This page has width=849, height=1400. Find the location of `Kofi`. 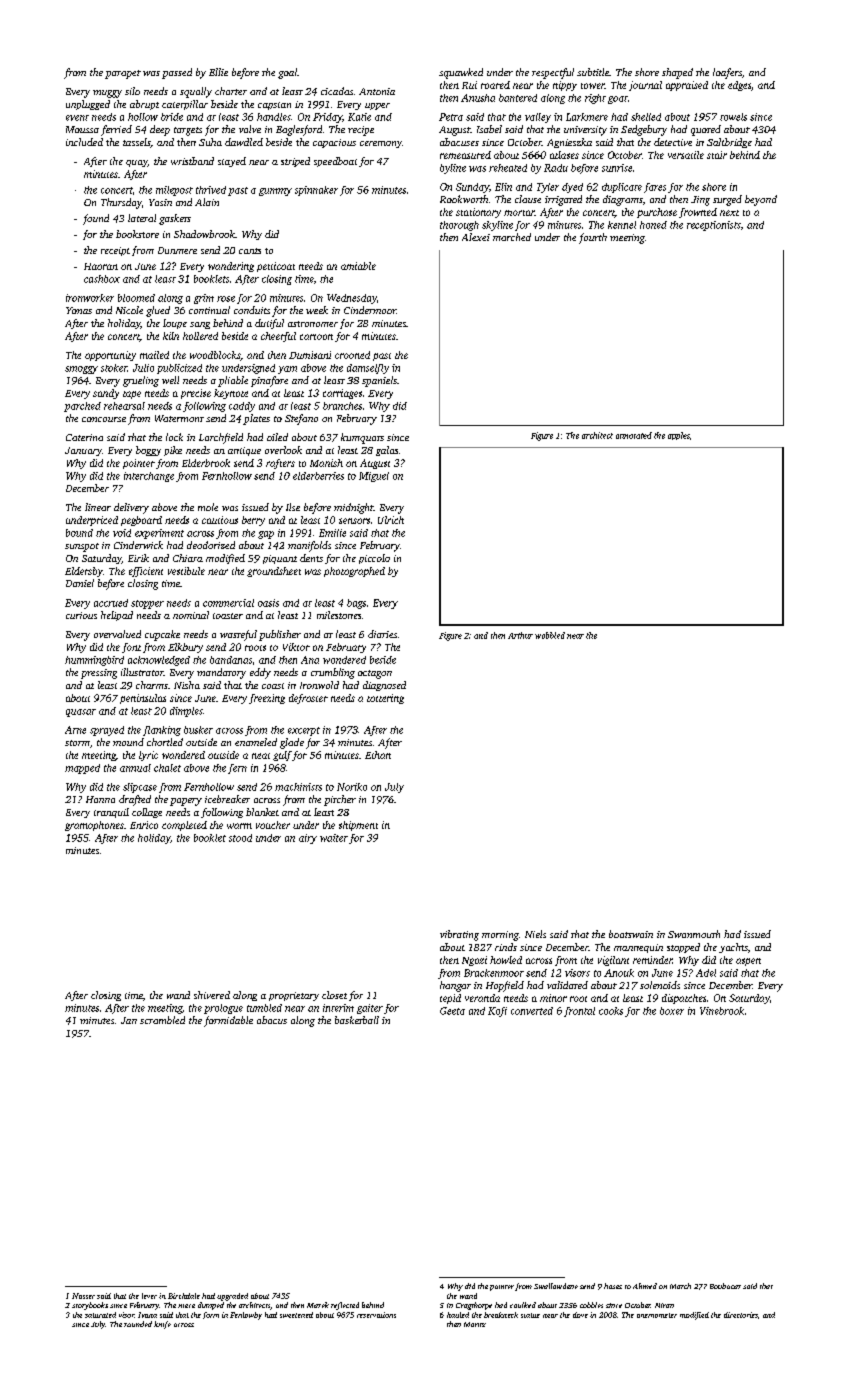

Kofi is located at coordinates (497, 1012).
